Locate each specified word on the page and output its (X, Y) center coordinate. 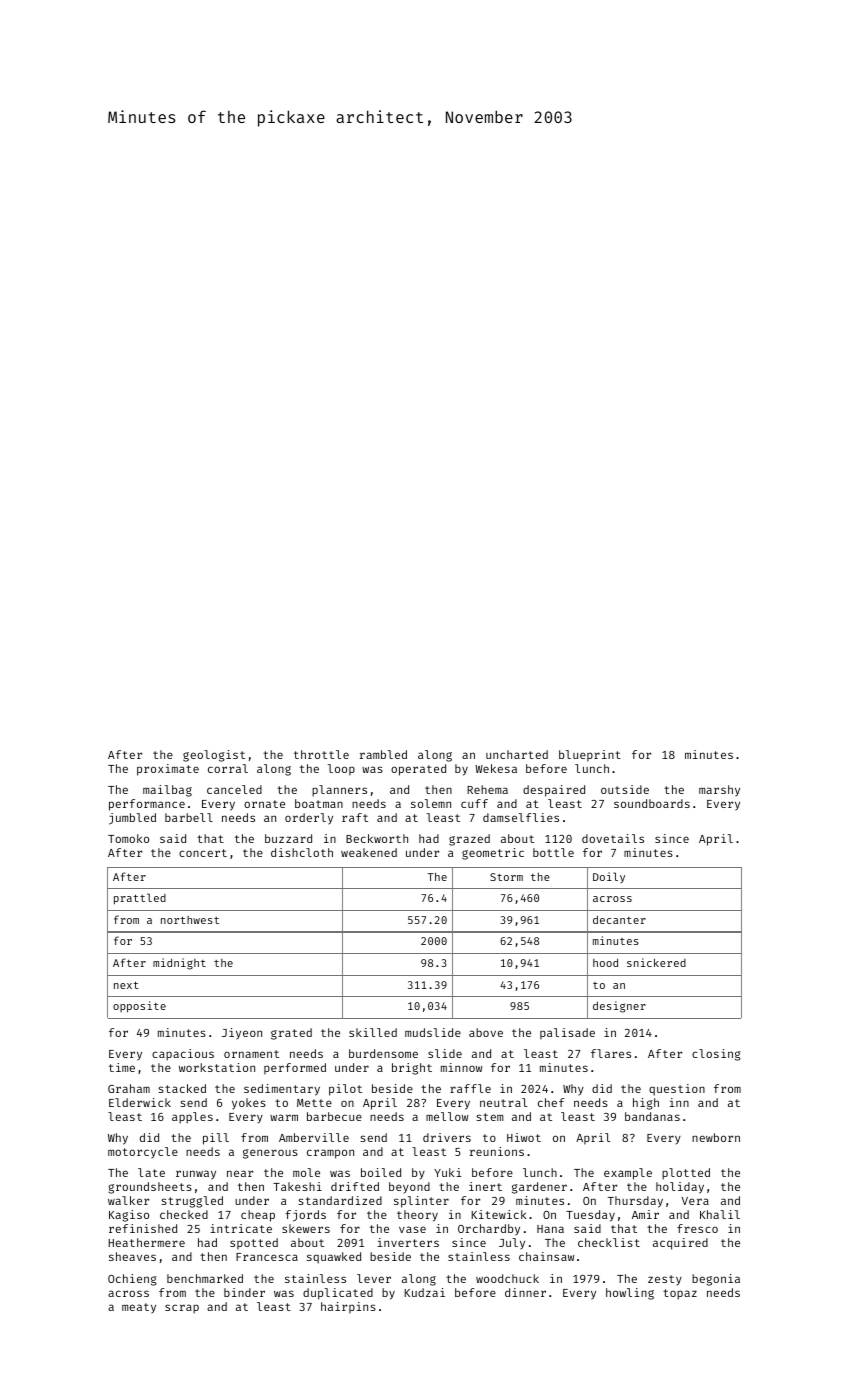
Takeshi (297, 1186)
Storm (506, 877)
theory (417, 1216)
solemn (431, 803)
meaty (139, 1308)
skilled (373, 1032)
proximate (168, 770)
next (126, 985)
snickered (656, 962)
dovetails (613, 838)
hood (605, 962)
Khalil (720, 1214)
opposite (139, 1007)
